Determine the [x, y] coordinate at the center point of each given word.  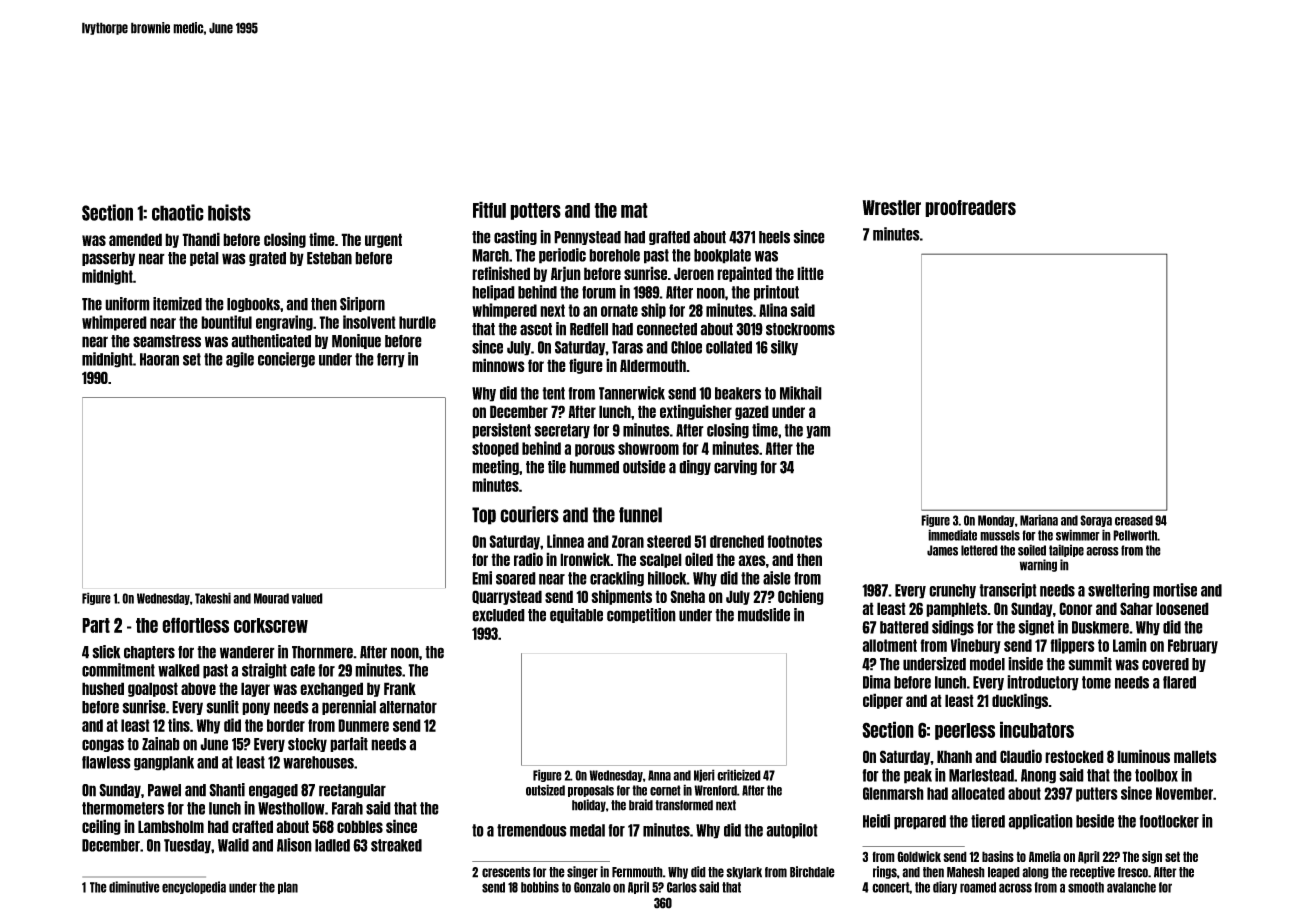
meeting [495, 467]
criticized [739, 775]
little [810, 273]
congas [103, 745]
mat [634, 210]
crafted [252, 826]
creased [1134, 520]
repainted [744, 274]
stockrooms [800, 329]
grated [267, 259]
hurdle [417, 322]
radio [528, 559]
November [1184, 793]
